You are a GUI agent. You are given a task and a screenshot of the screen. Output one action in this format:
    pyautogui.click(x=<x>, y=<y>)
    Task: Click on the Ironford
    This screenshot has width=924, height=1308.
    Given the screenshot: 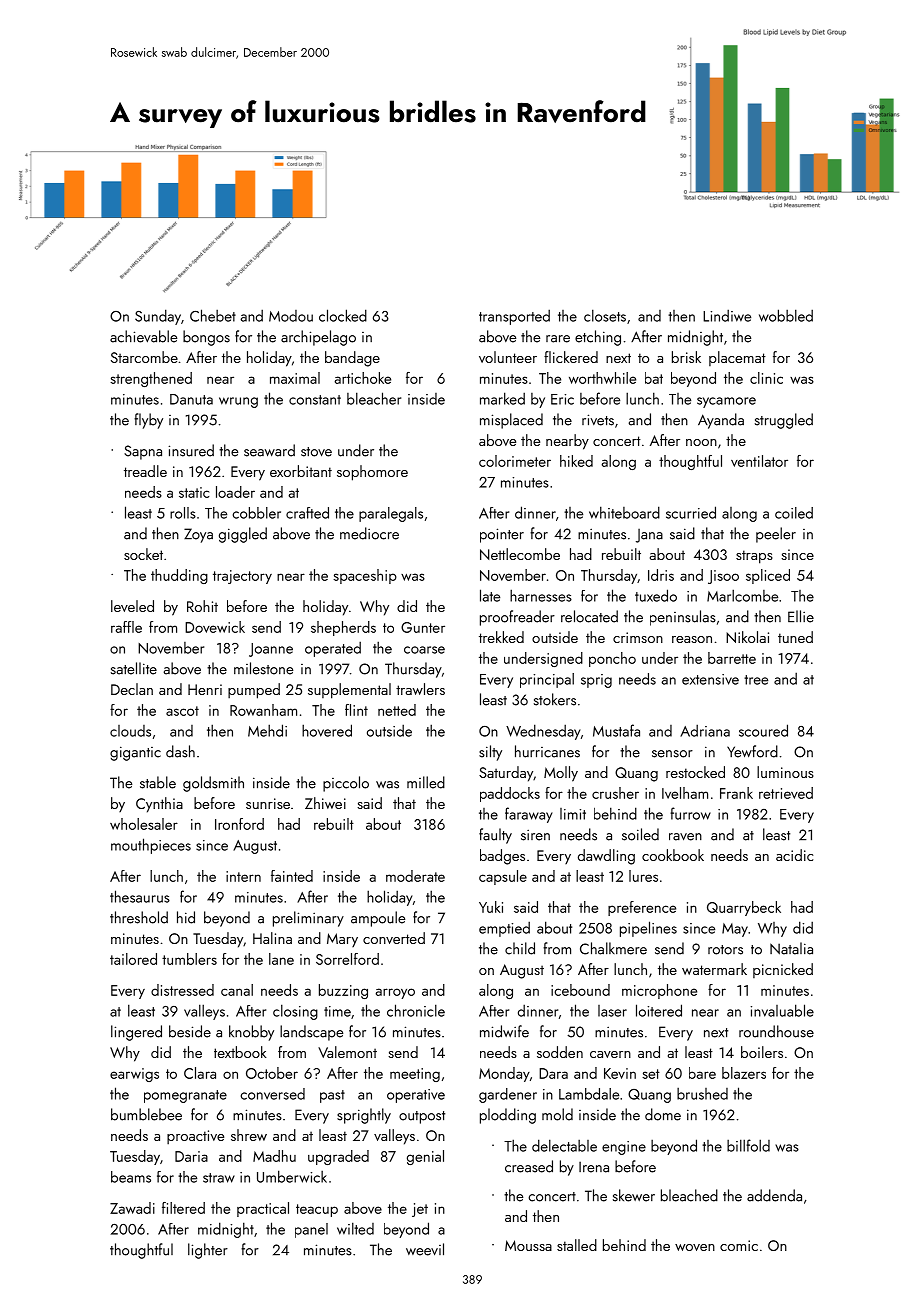 What is the action you would take?
    pyautogui.click(x=239, y=824)
